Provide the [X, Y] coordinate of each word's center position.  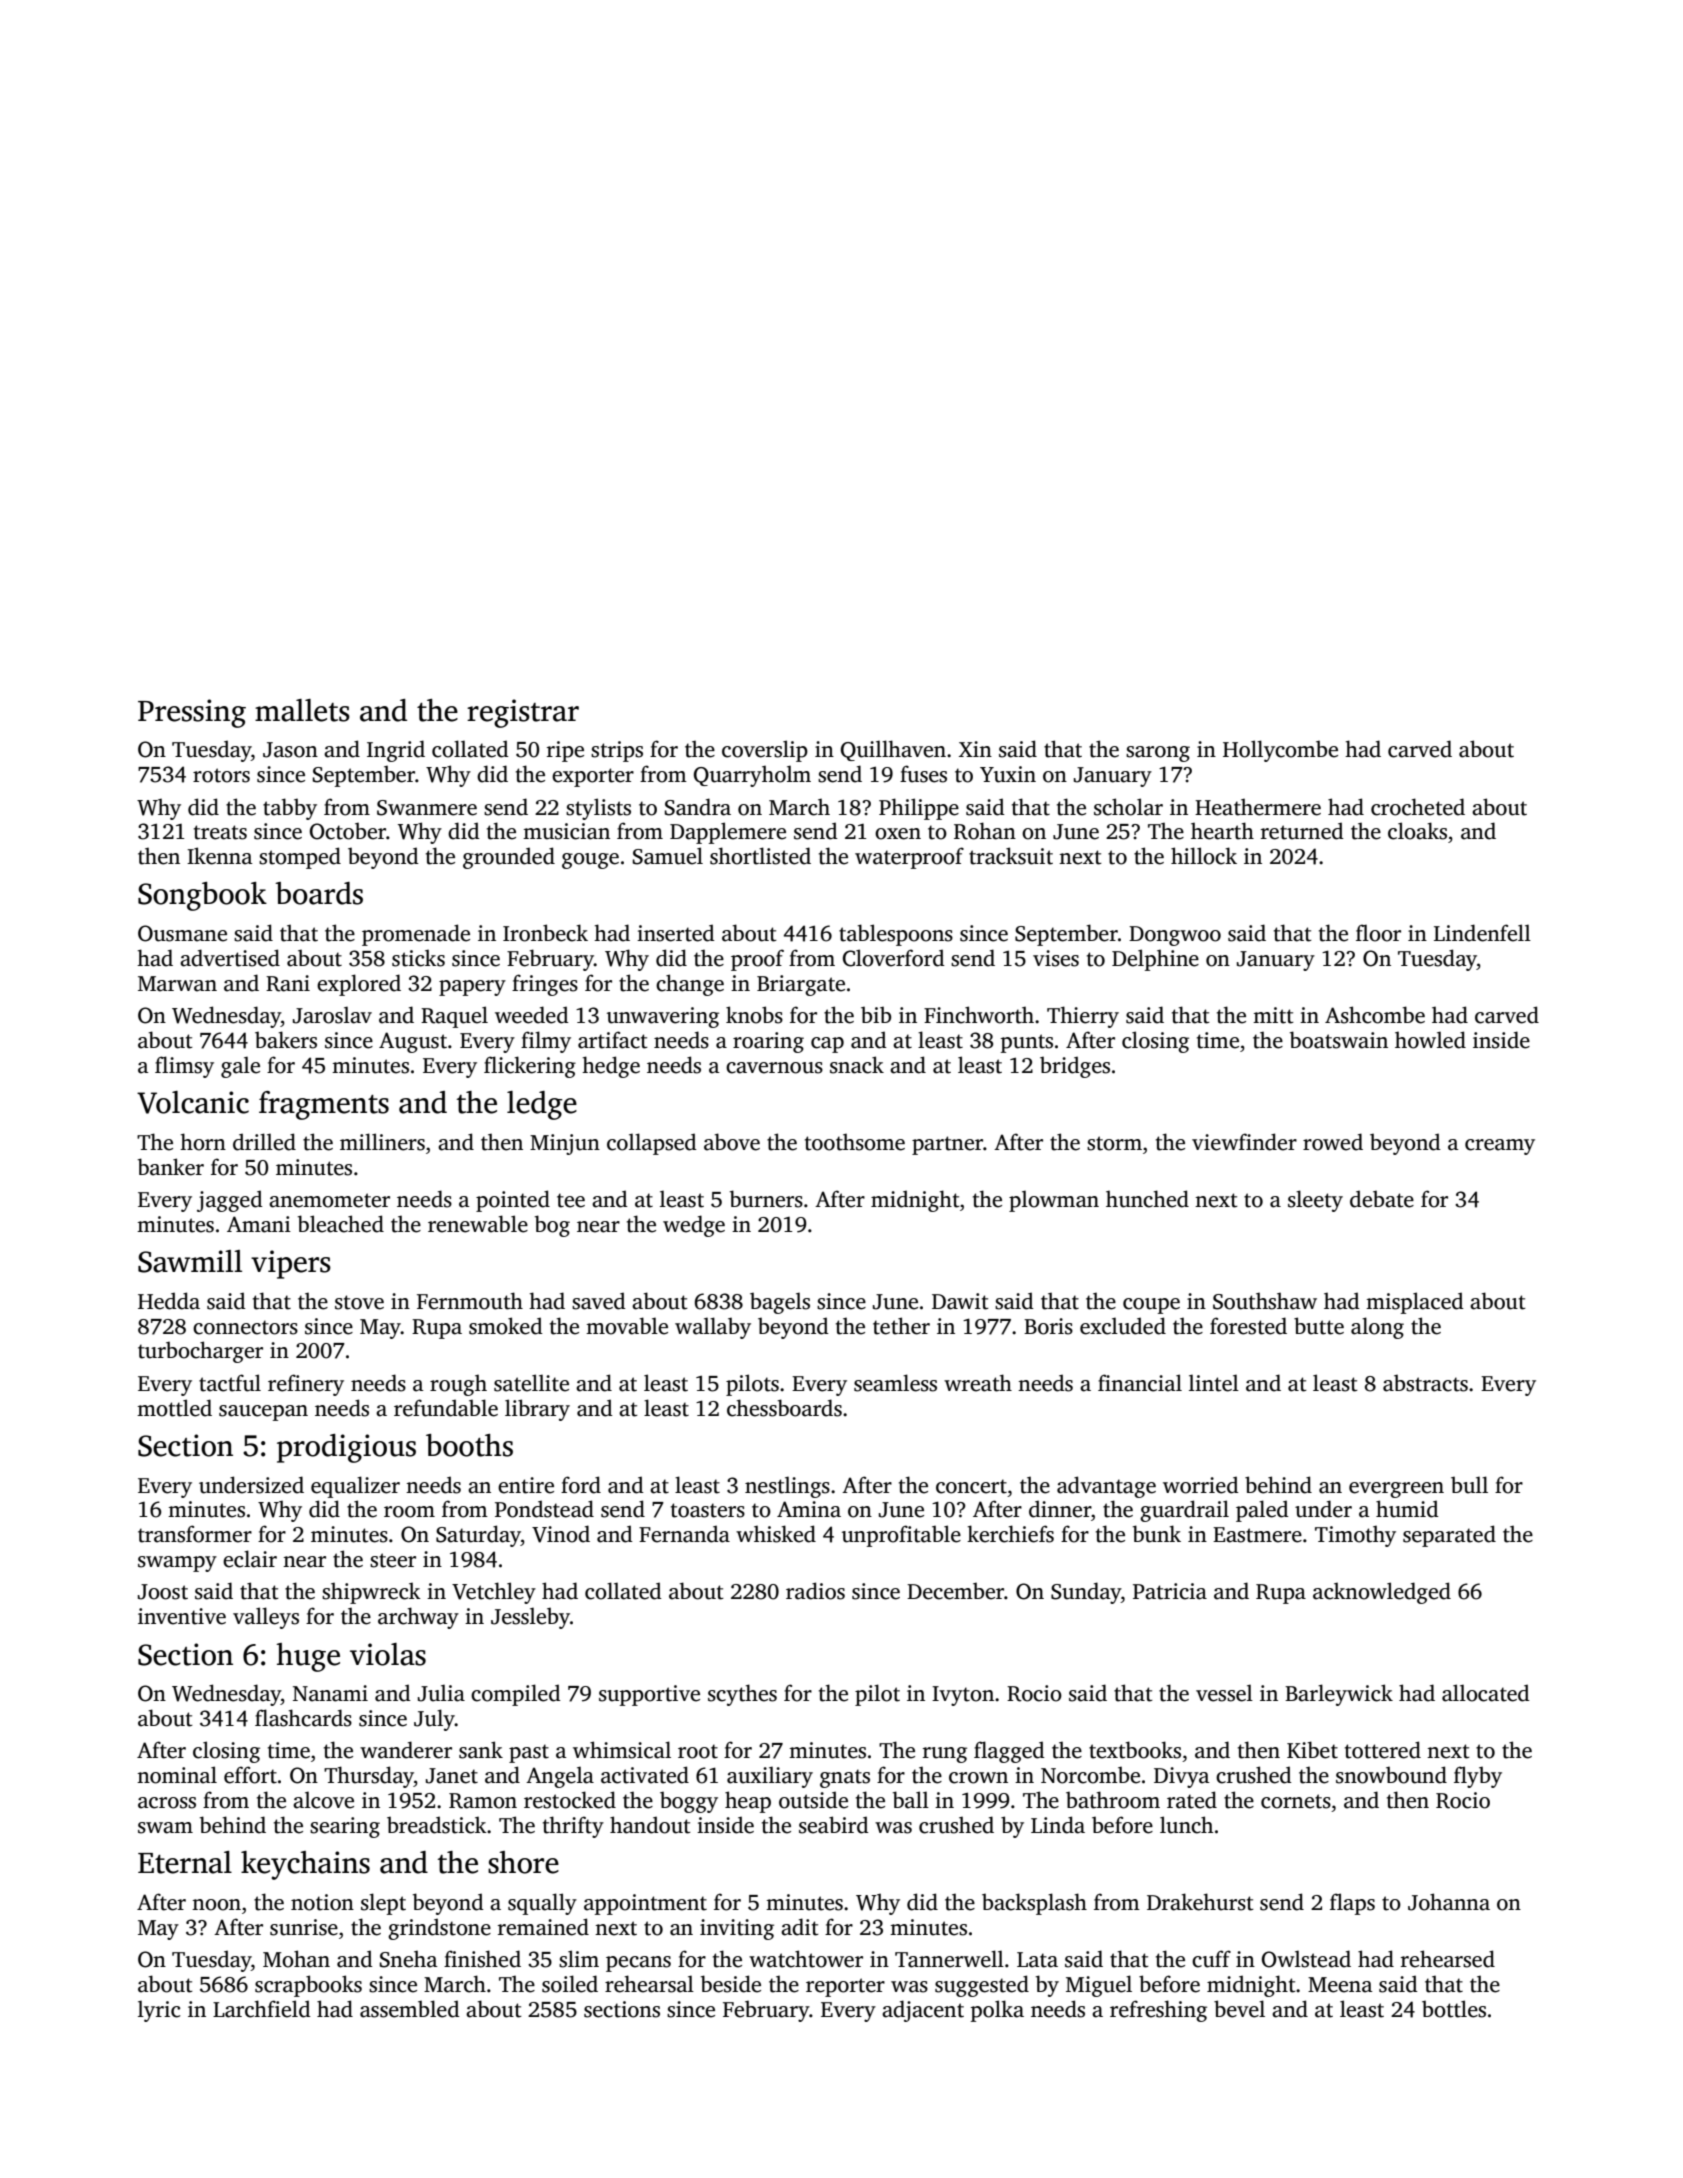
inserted [676, 933]
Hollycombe [1280, 751]
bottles [1454, 2009]
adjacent [923, 2011]
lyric [159, 2011]
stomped [300, 858]
